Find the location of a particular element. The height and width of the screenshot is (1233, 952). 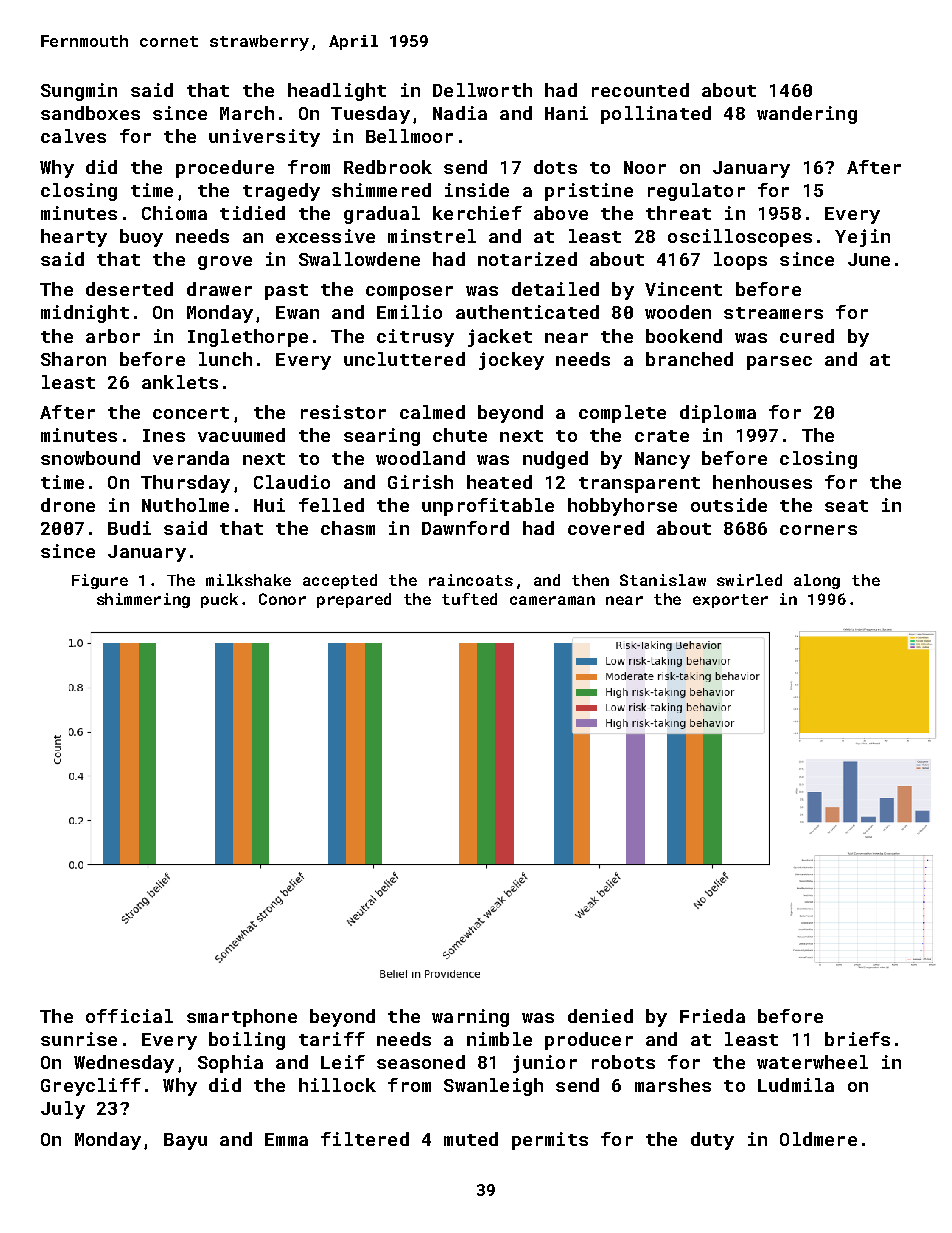

cameraman is located at coordinates (552, 600).
